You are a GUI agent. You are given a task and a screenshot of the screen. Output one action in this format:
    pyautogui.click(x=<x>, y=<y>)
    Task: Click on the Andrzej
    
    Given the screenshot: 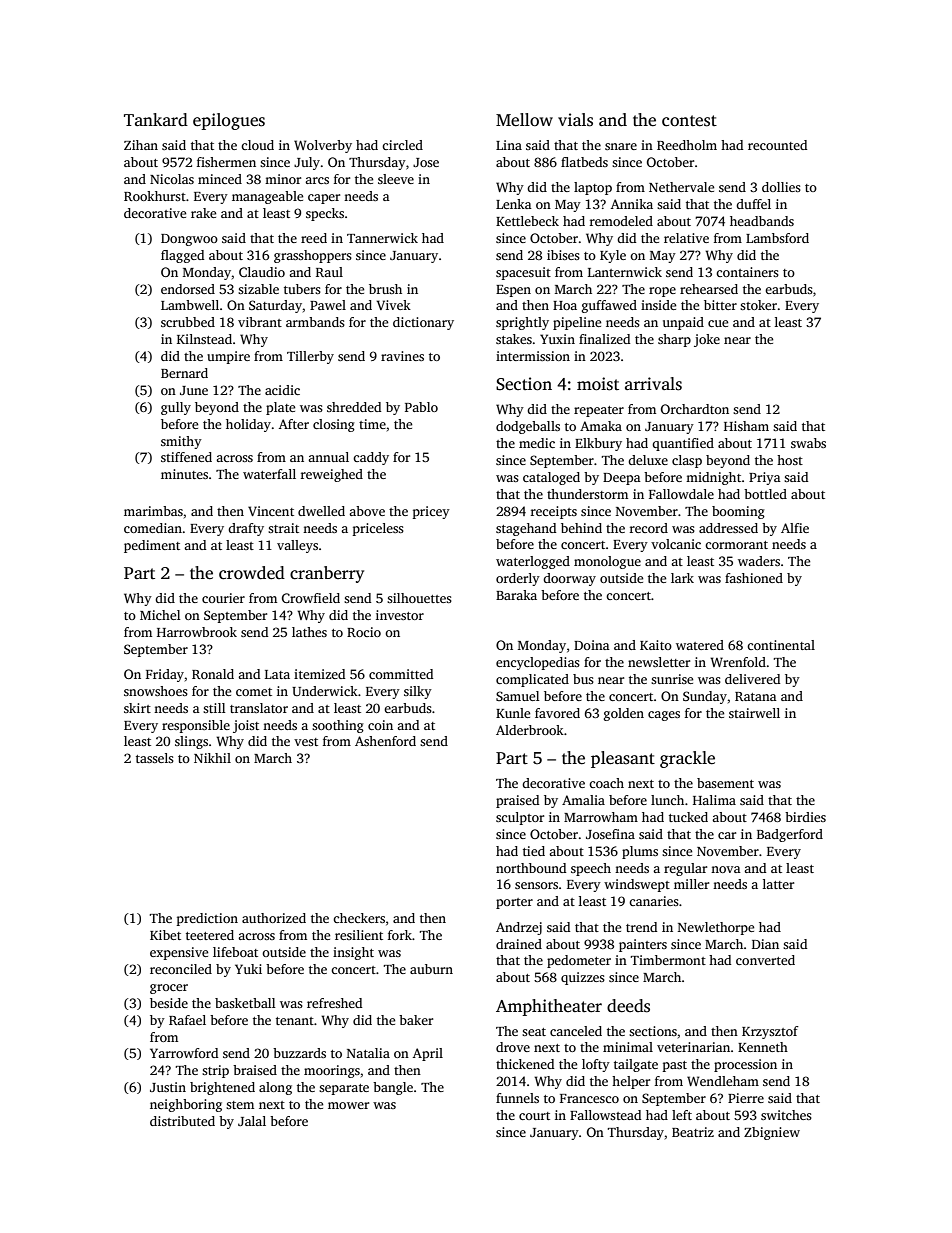 What is the action you would take?
    pyautogui.click(x=519, y=928)
